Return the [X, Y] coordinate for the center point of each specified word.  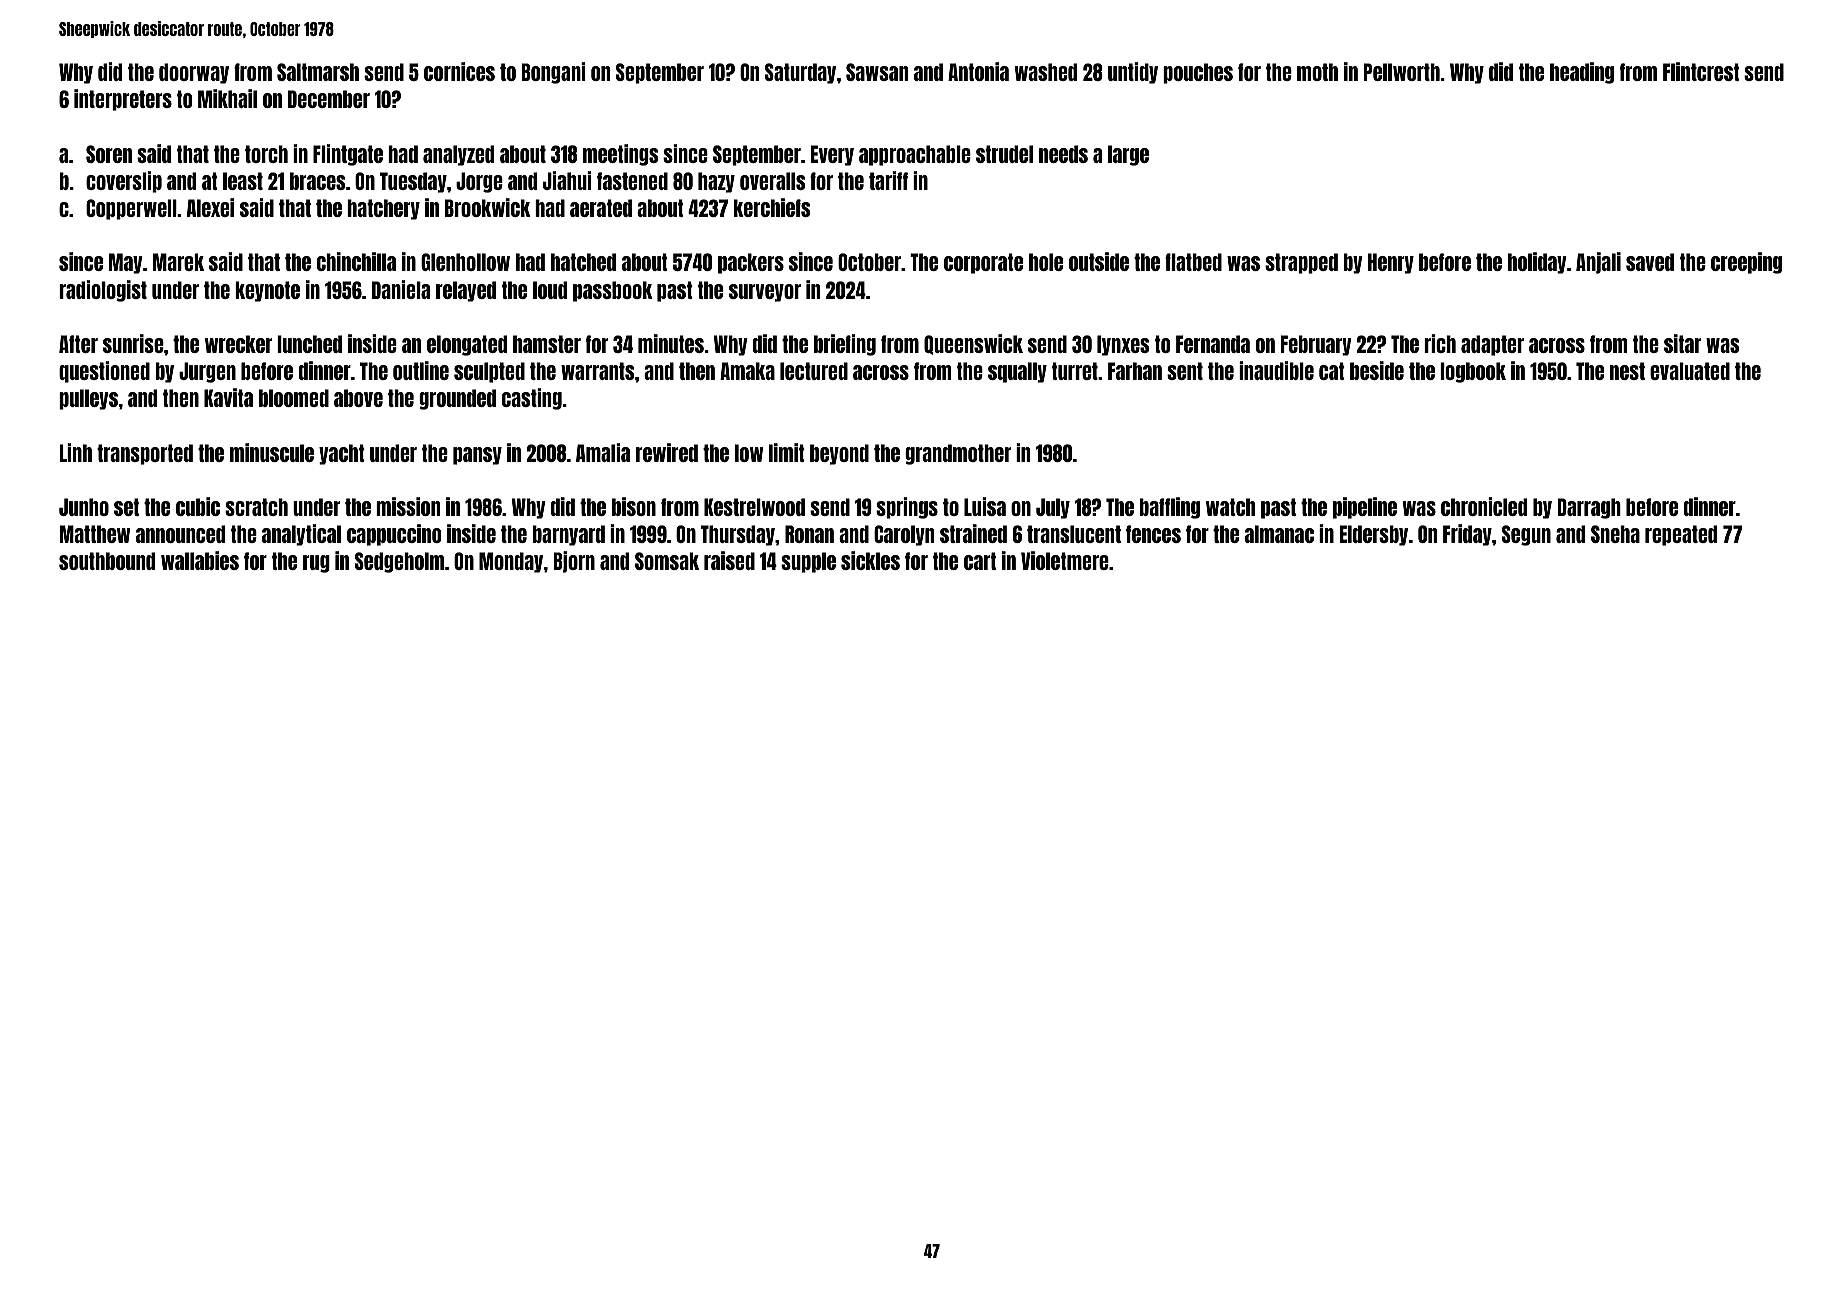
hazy [716, 182]
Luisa [985, 506]
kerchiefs [772, 207]
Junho [84, 507]
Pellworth [1402, 72]
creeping [1746, 263]
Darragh [1589, 508]
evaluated [1690, 371]
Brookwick [488, 207]
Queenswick [973, 344]
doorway [194, 73]
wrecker [238, 344]
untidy [1133, 73]
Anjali [1598, 263]
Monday [511, 562]
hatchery [383, 209]
